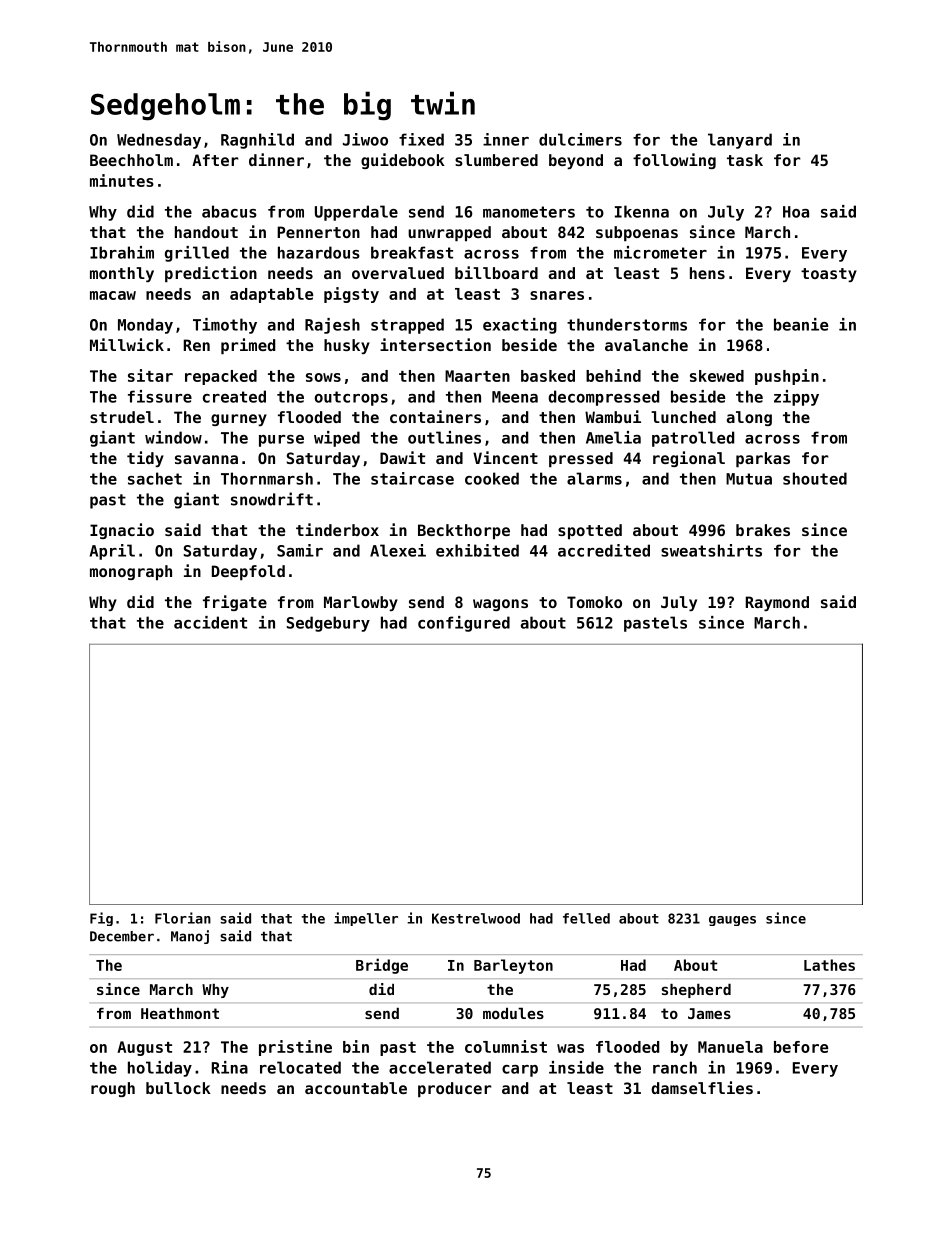 This page has width=952, height=1233. What do you see at coordinates (740, 141) in the page?
I see `lanyard` at bounding box center [740, 141].
